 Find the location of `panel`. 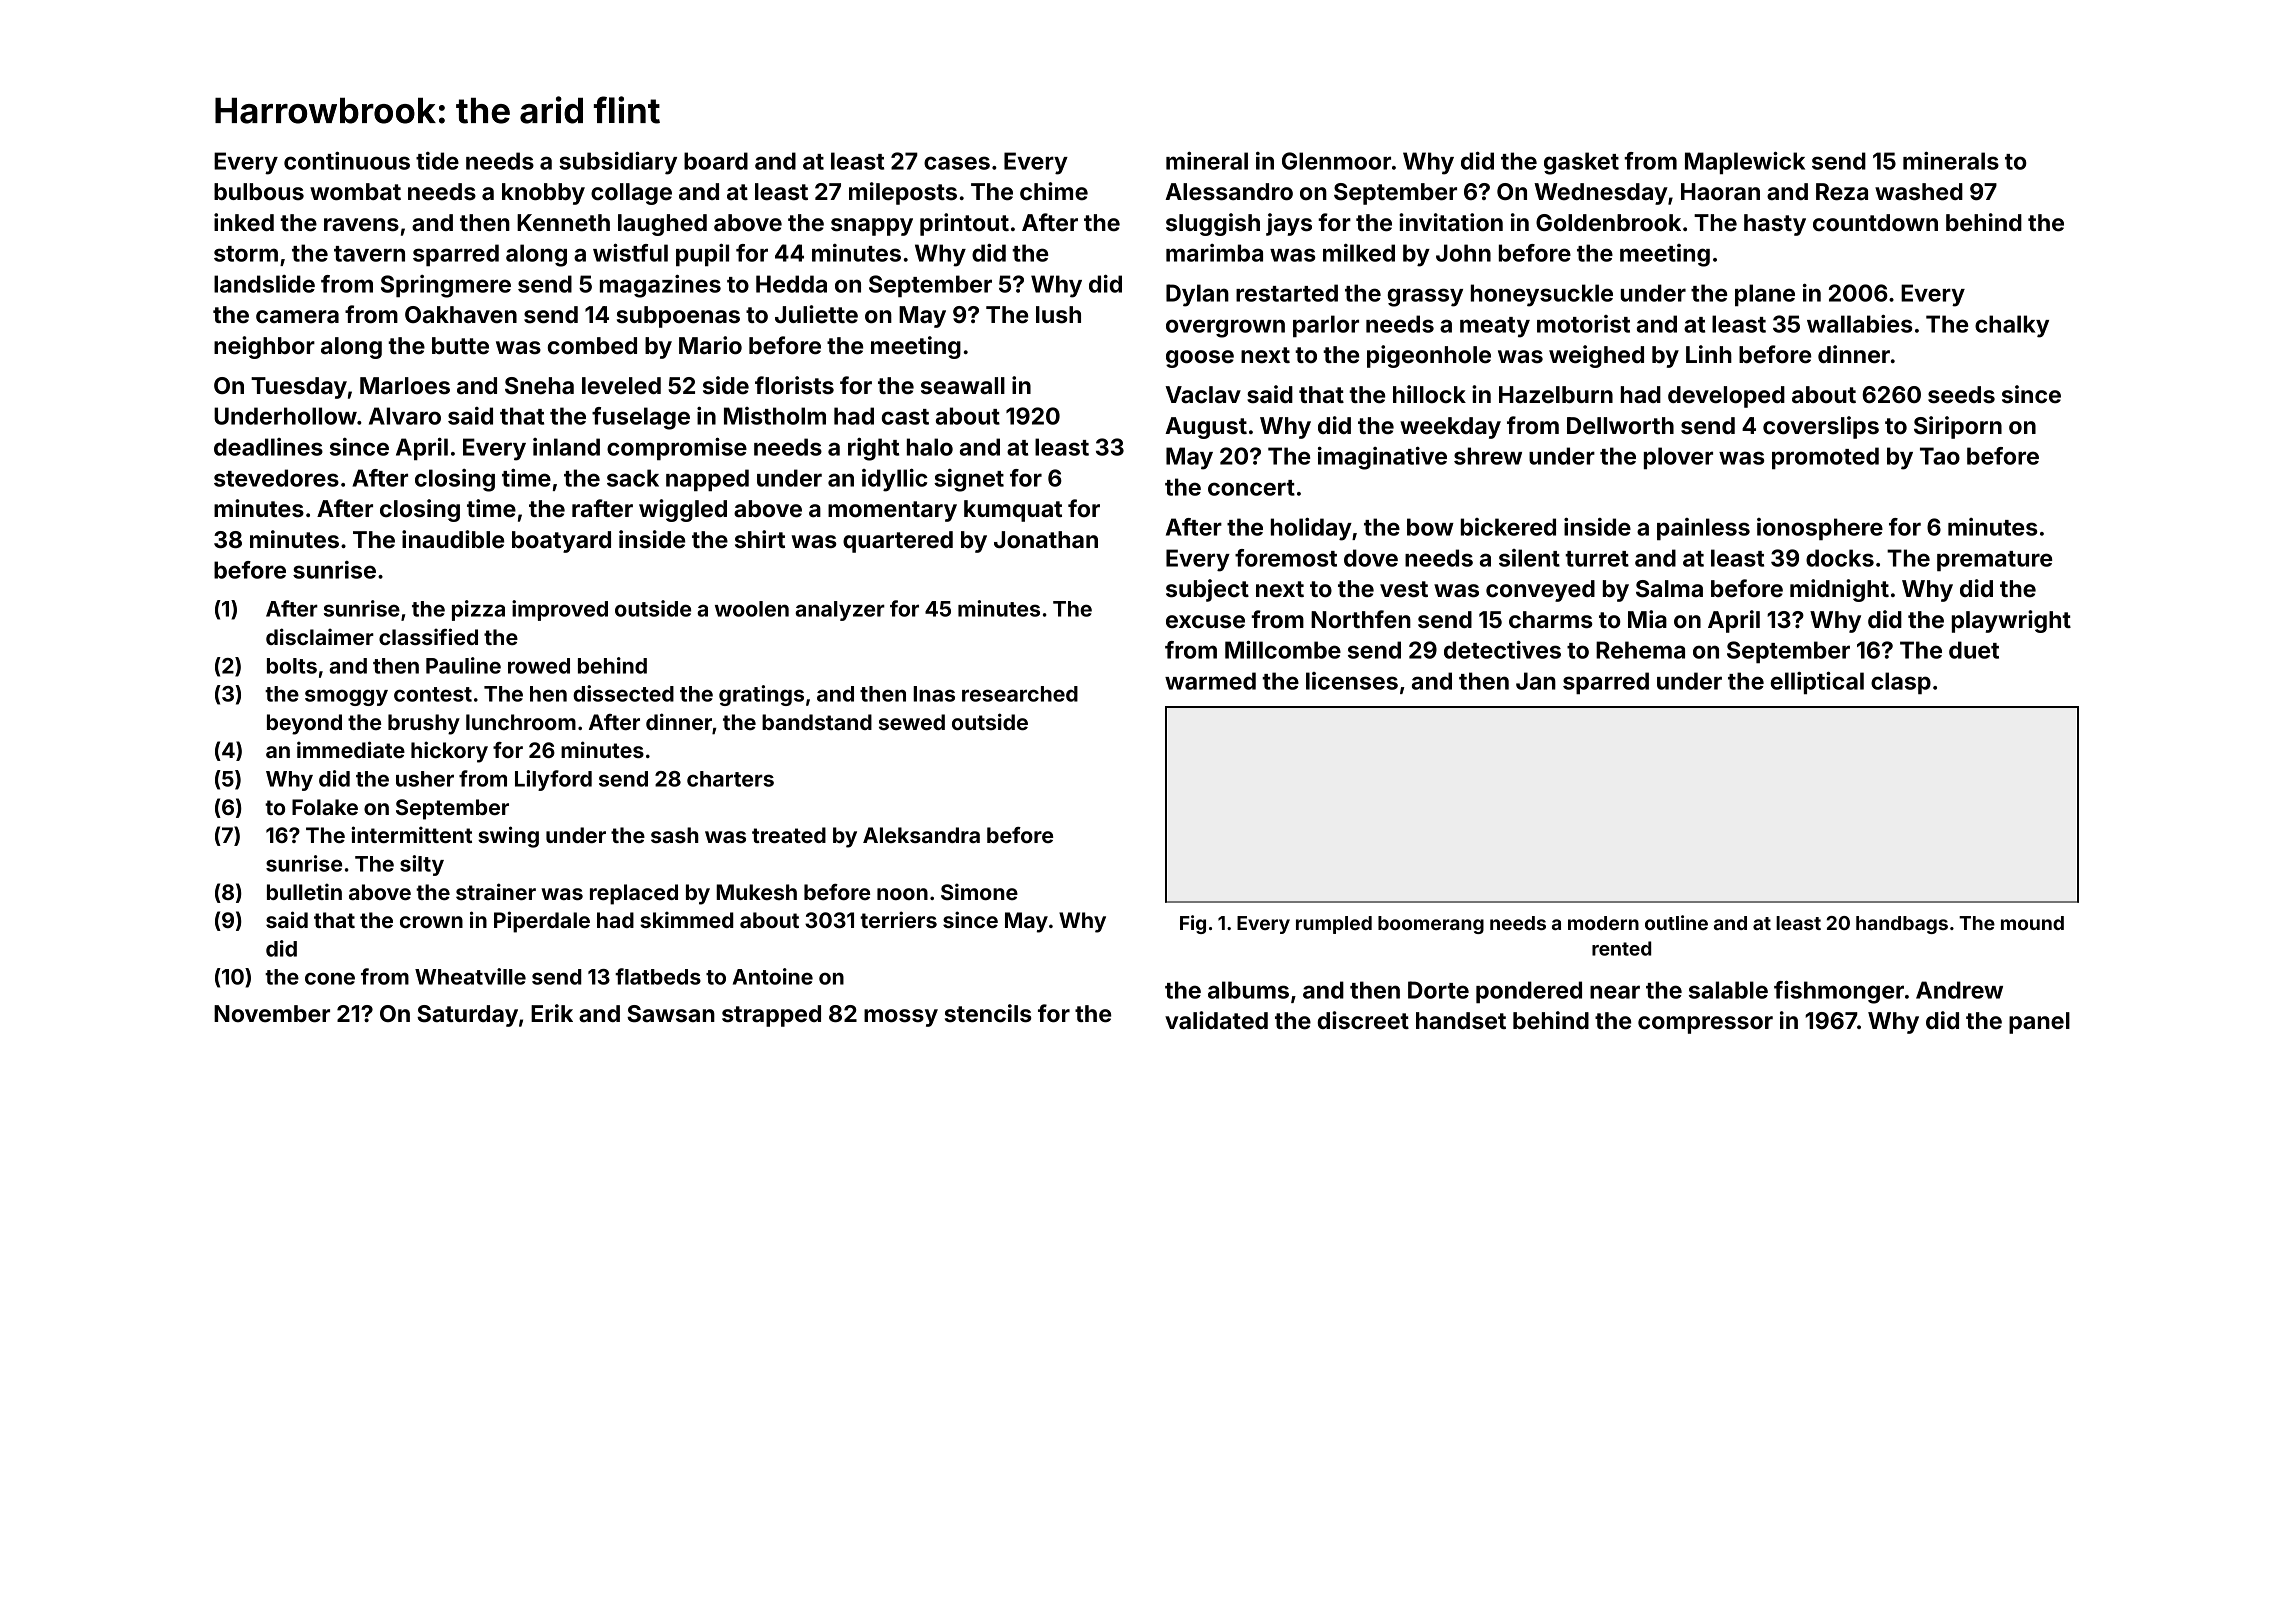

panel is located at coordinates (2039, 1023).
